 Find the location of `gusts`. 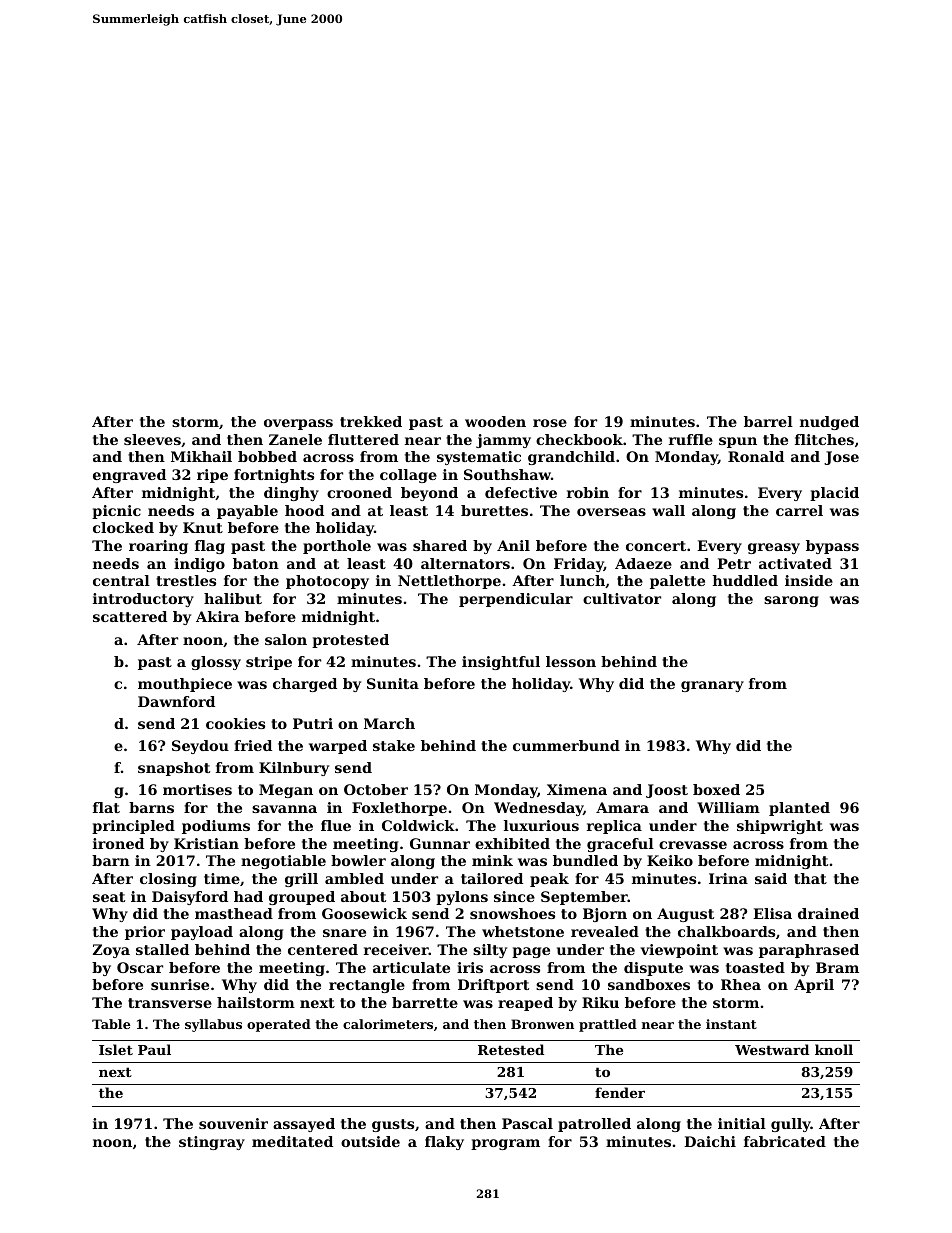

gusts is located at coordinates (393, 1125).
